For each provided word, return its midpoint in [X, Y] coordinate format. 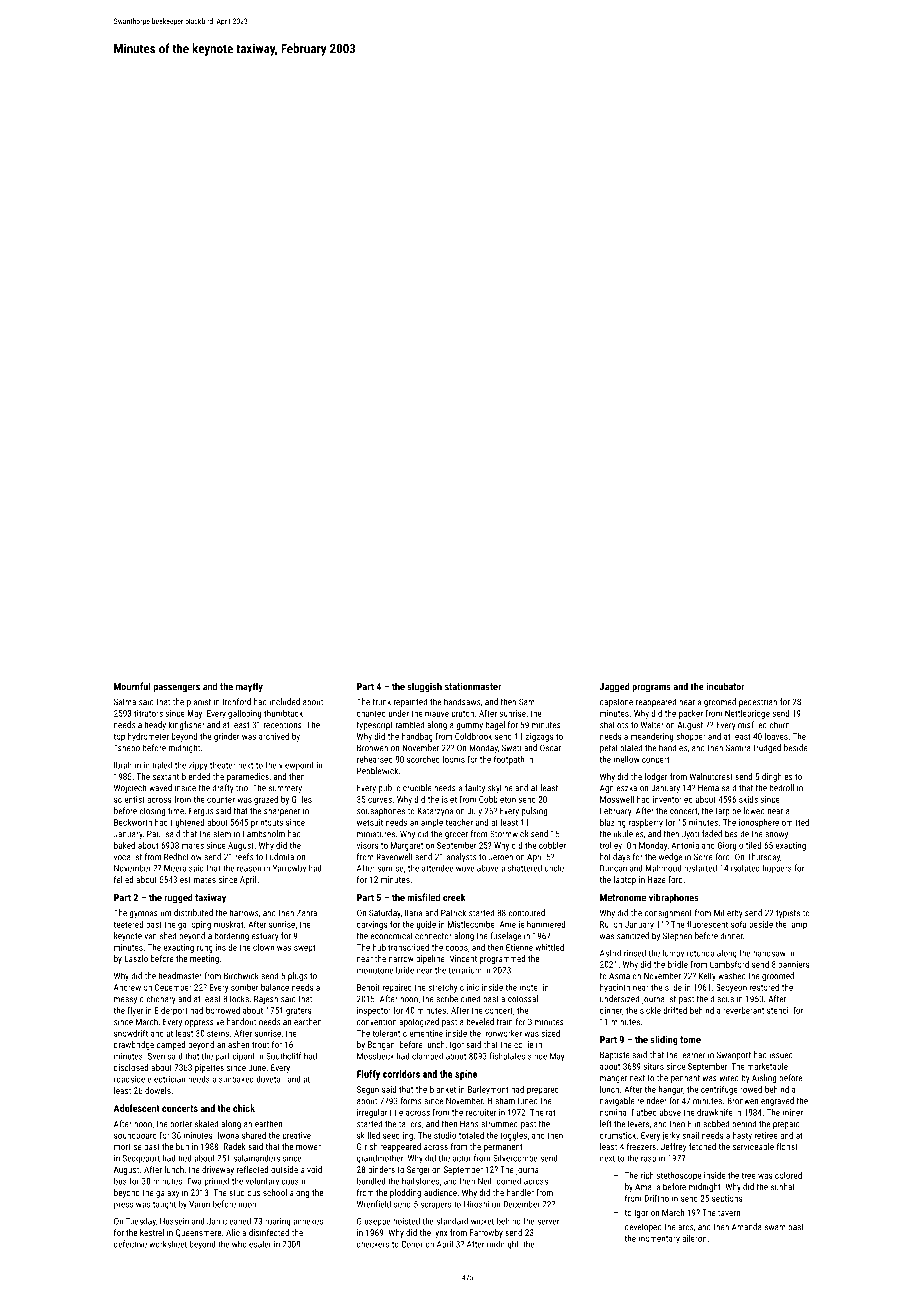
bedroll [782, 788]
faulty [475, 788]
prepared [543, 1090]
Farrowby [486, 1233]
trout [260, 1045]
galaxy [168, 1193]
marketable [767, 1066]
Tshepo [127, 748]
